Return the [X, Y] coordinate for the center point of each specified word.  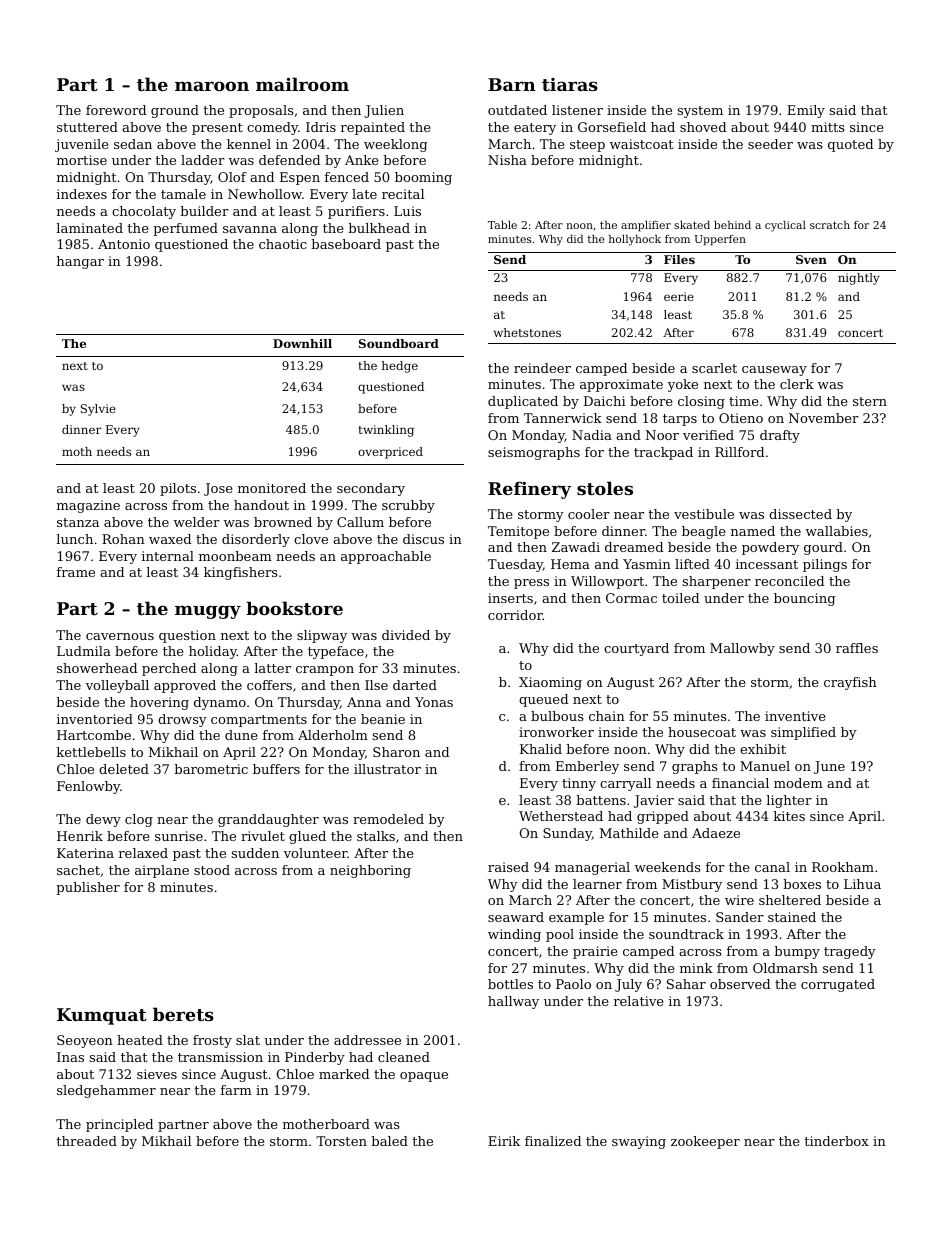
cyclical [785, 226]
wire [739, 900]
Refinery [529, 490]
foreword [116, 110]
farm [236, 1090]
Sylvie [98, 410]
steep [587, 146]
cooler [589, 514]
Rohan [123, 539]
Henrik [80, 836]
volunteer [316, 853]
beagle [704, 532]
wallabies [837, 531]
